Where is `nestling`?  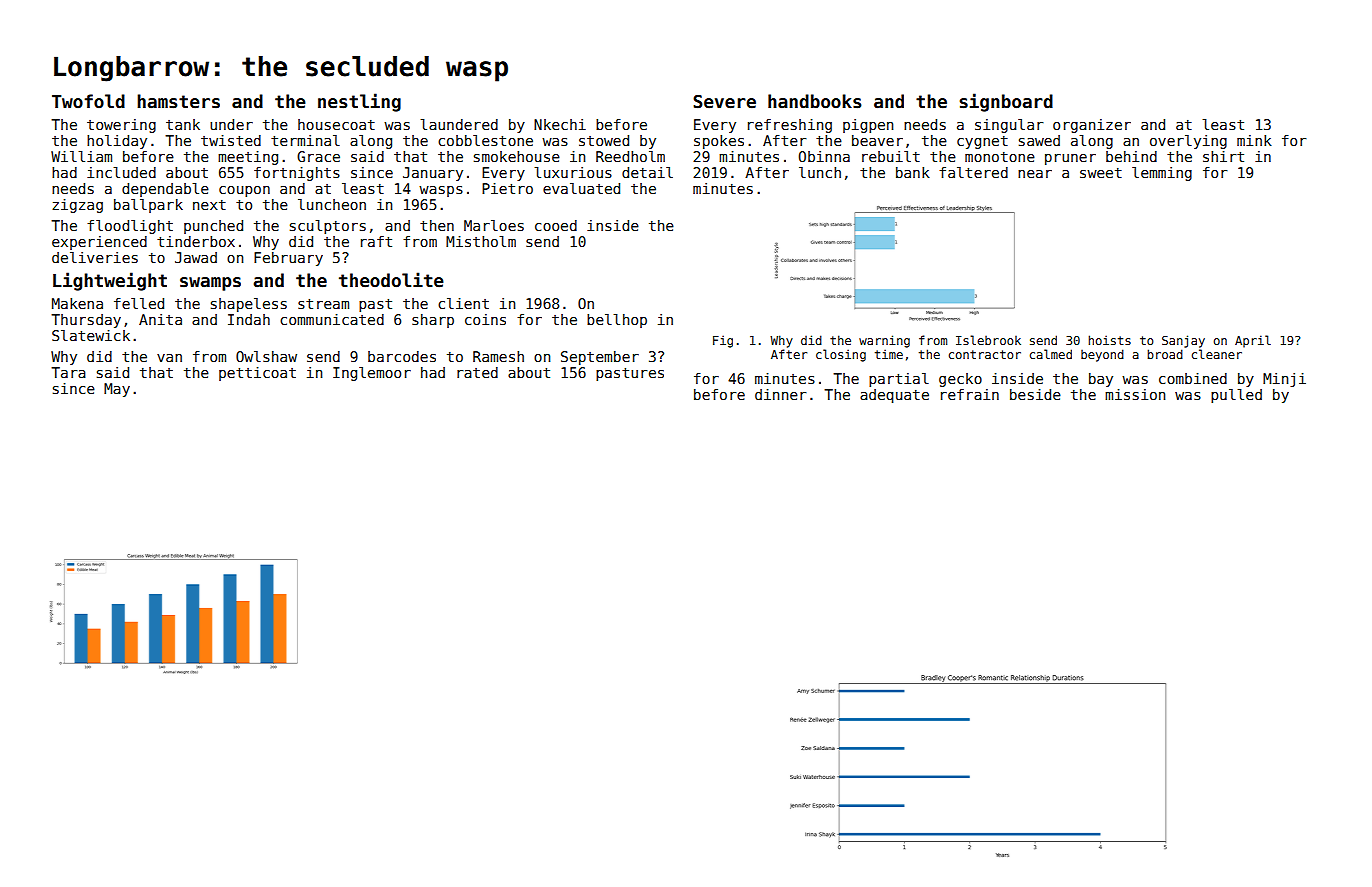
nestling is located at coordinates (359, 102).
